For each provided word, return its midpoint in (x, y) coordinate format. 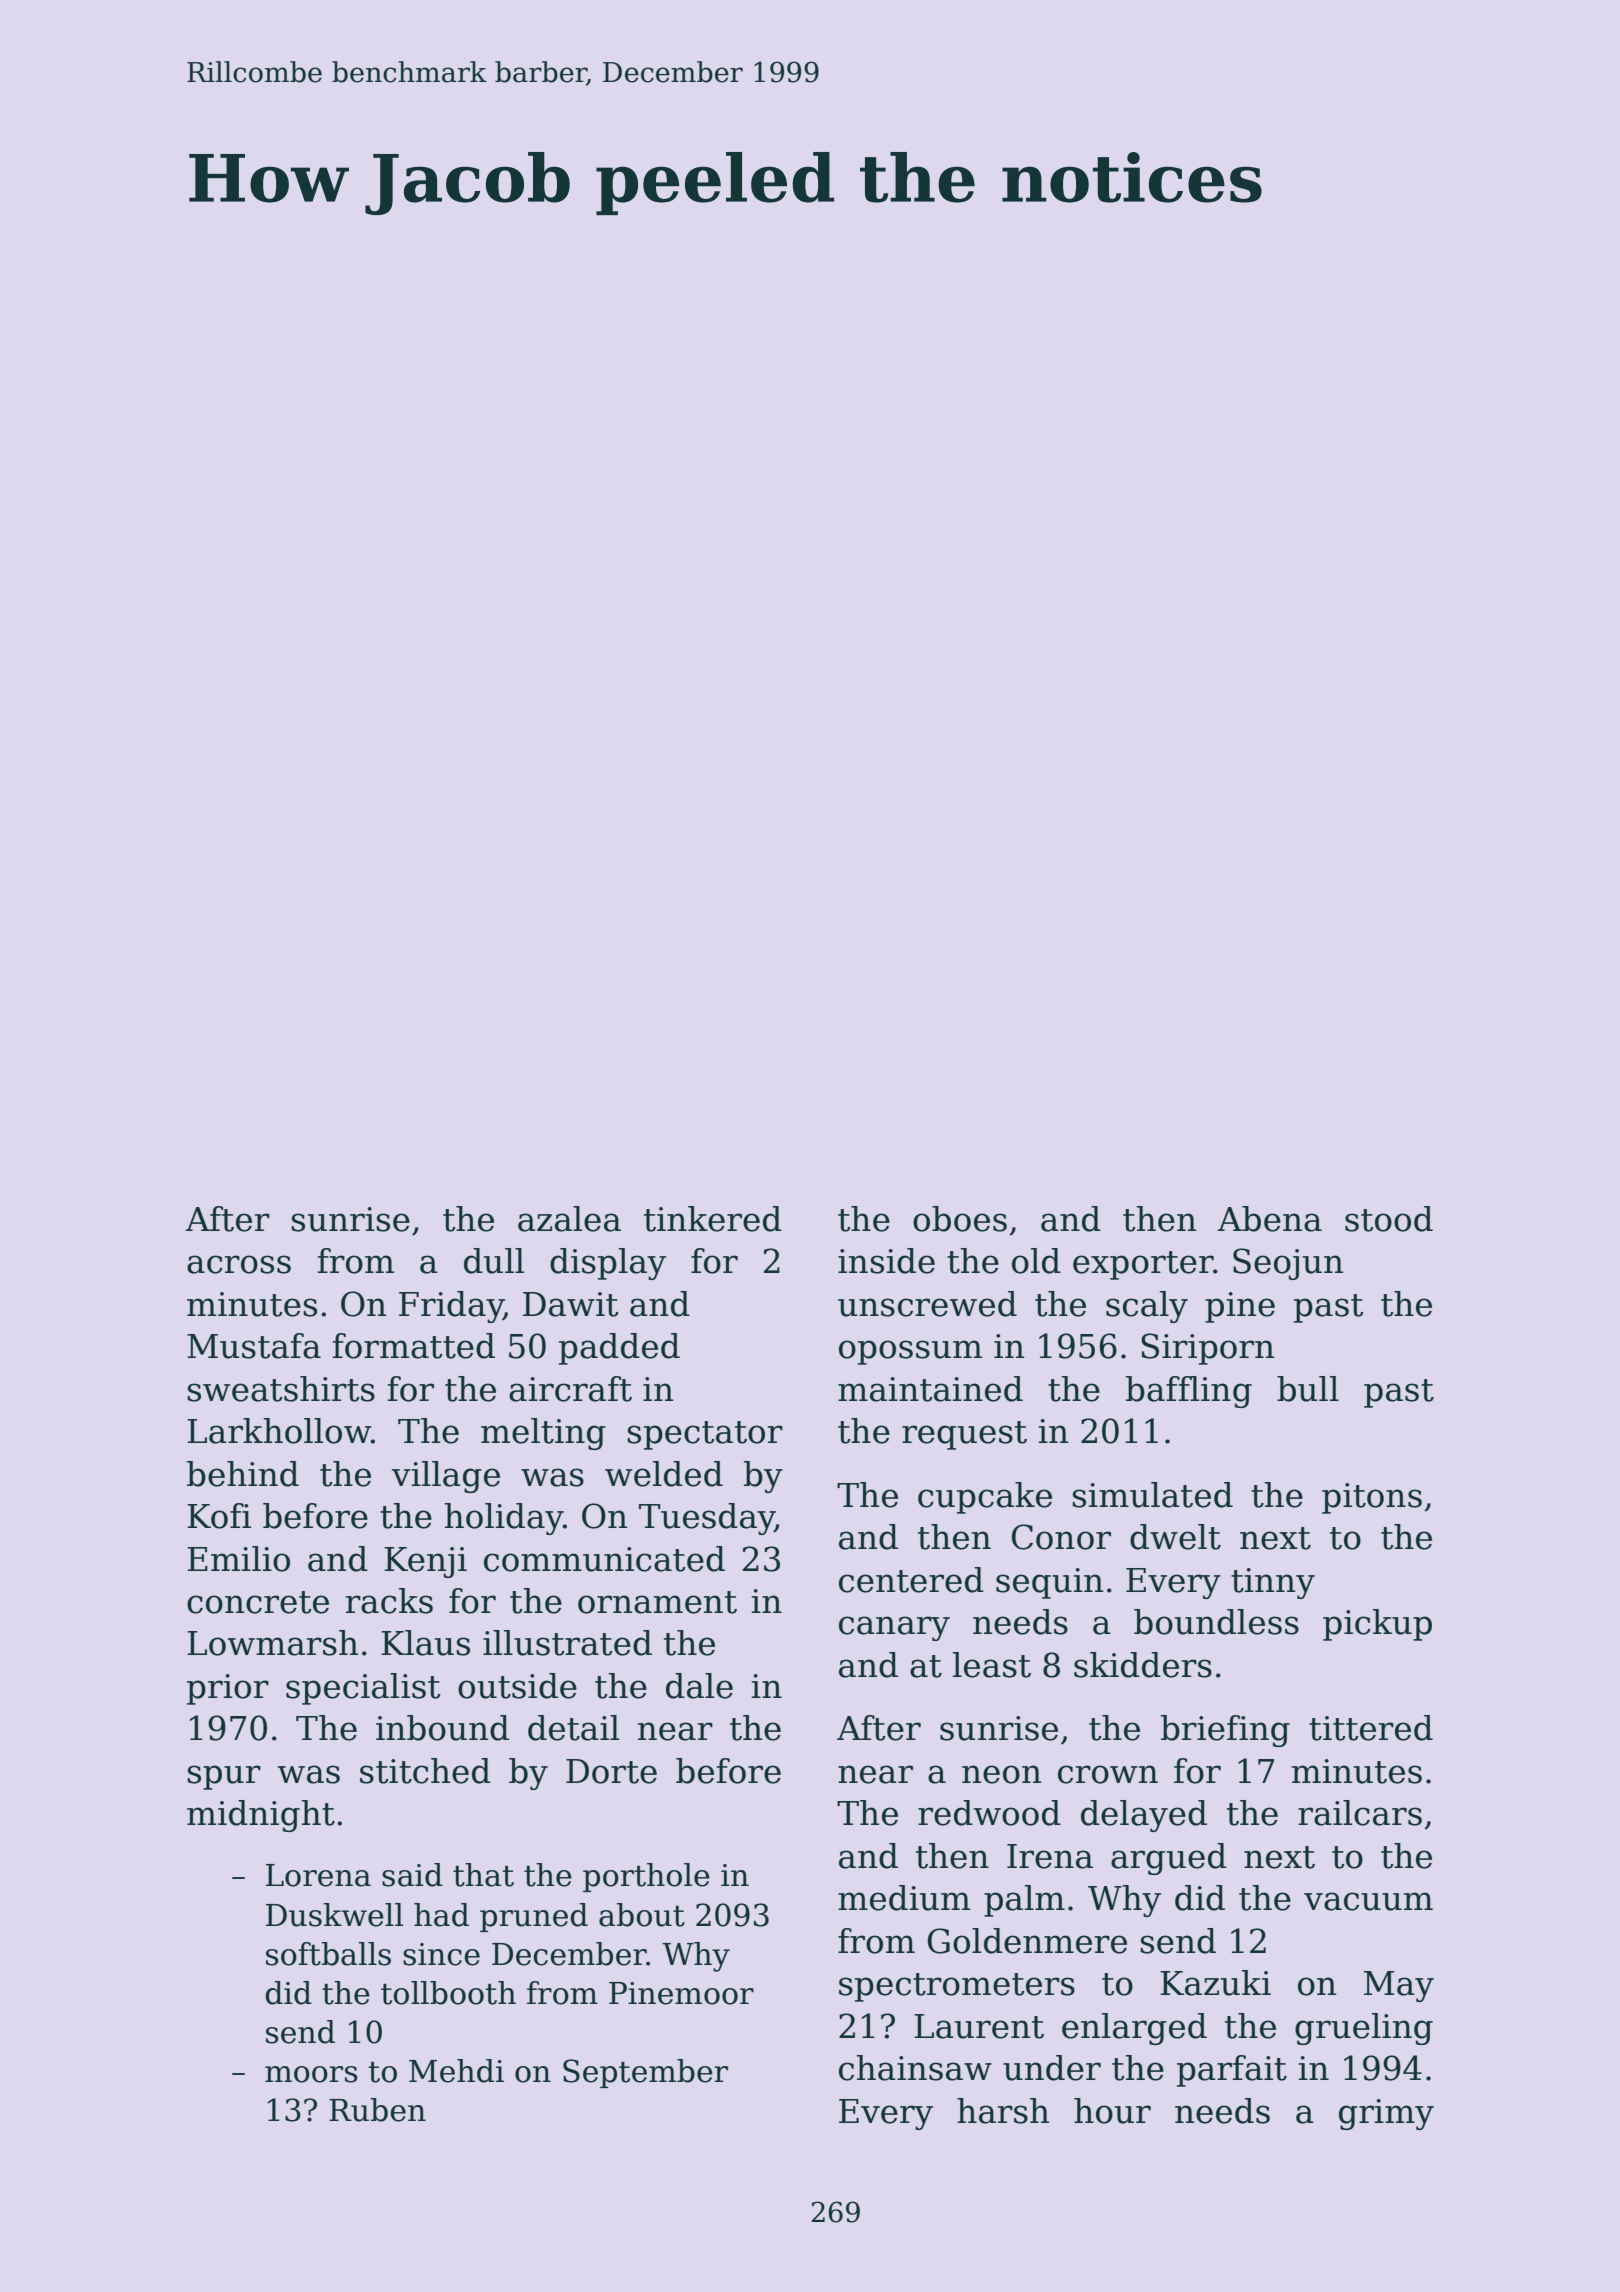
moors (311, 2074)
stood (1389, 1219)
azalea (569, 1219)
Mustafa (254, 1346)
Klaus (425, 1643)
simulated (1152, 1495)
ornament (657, 1602)
